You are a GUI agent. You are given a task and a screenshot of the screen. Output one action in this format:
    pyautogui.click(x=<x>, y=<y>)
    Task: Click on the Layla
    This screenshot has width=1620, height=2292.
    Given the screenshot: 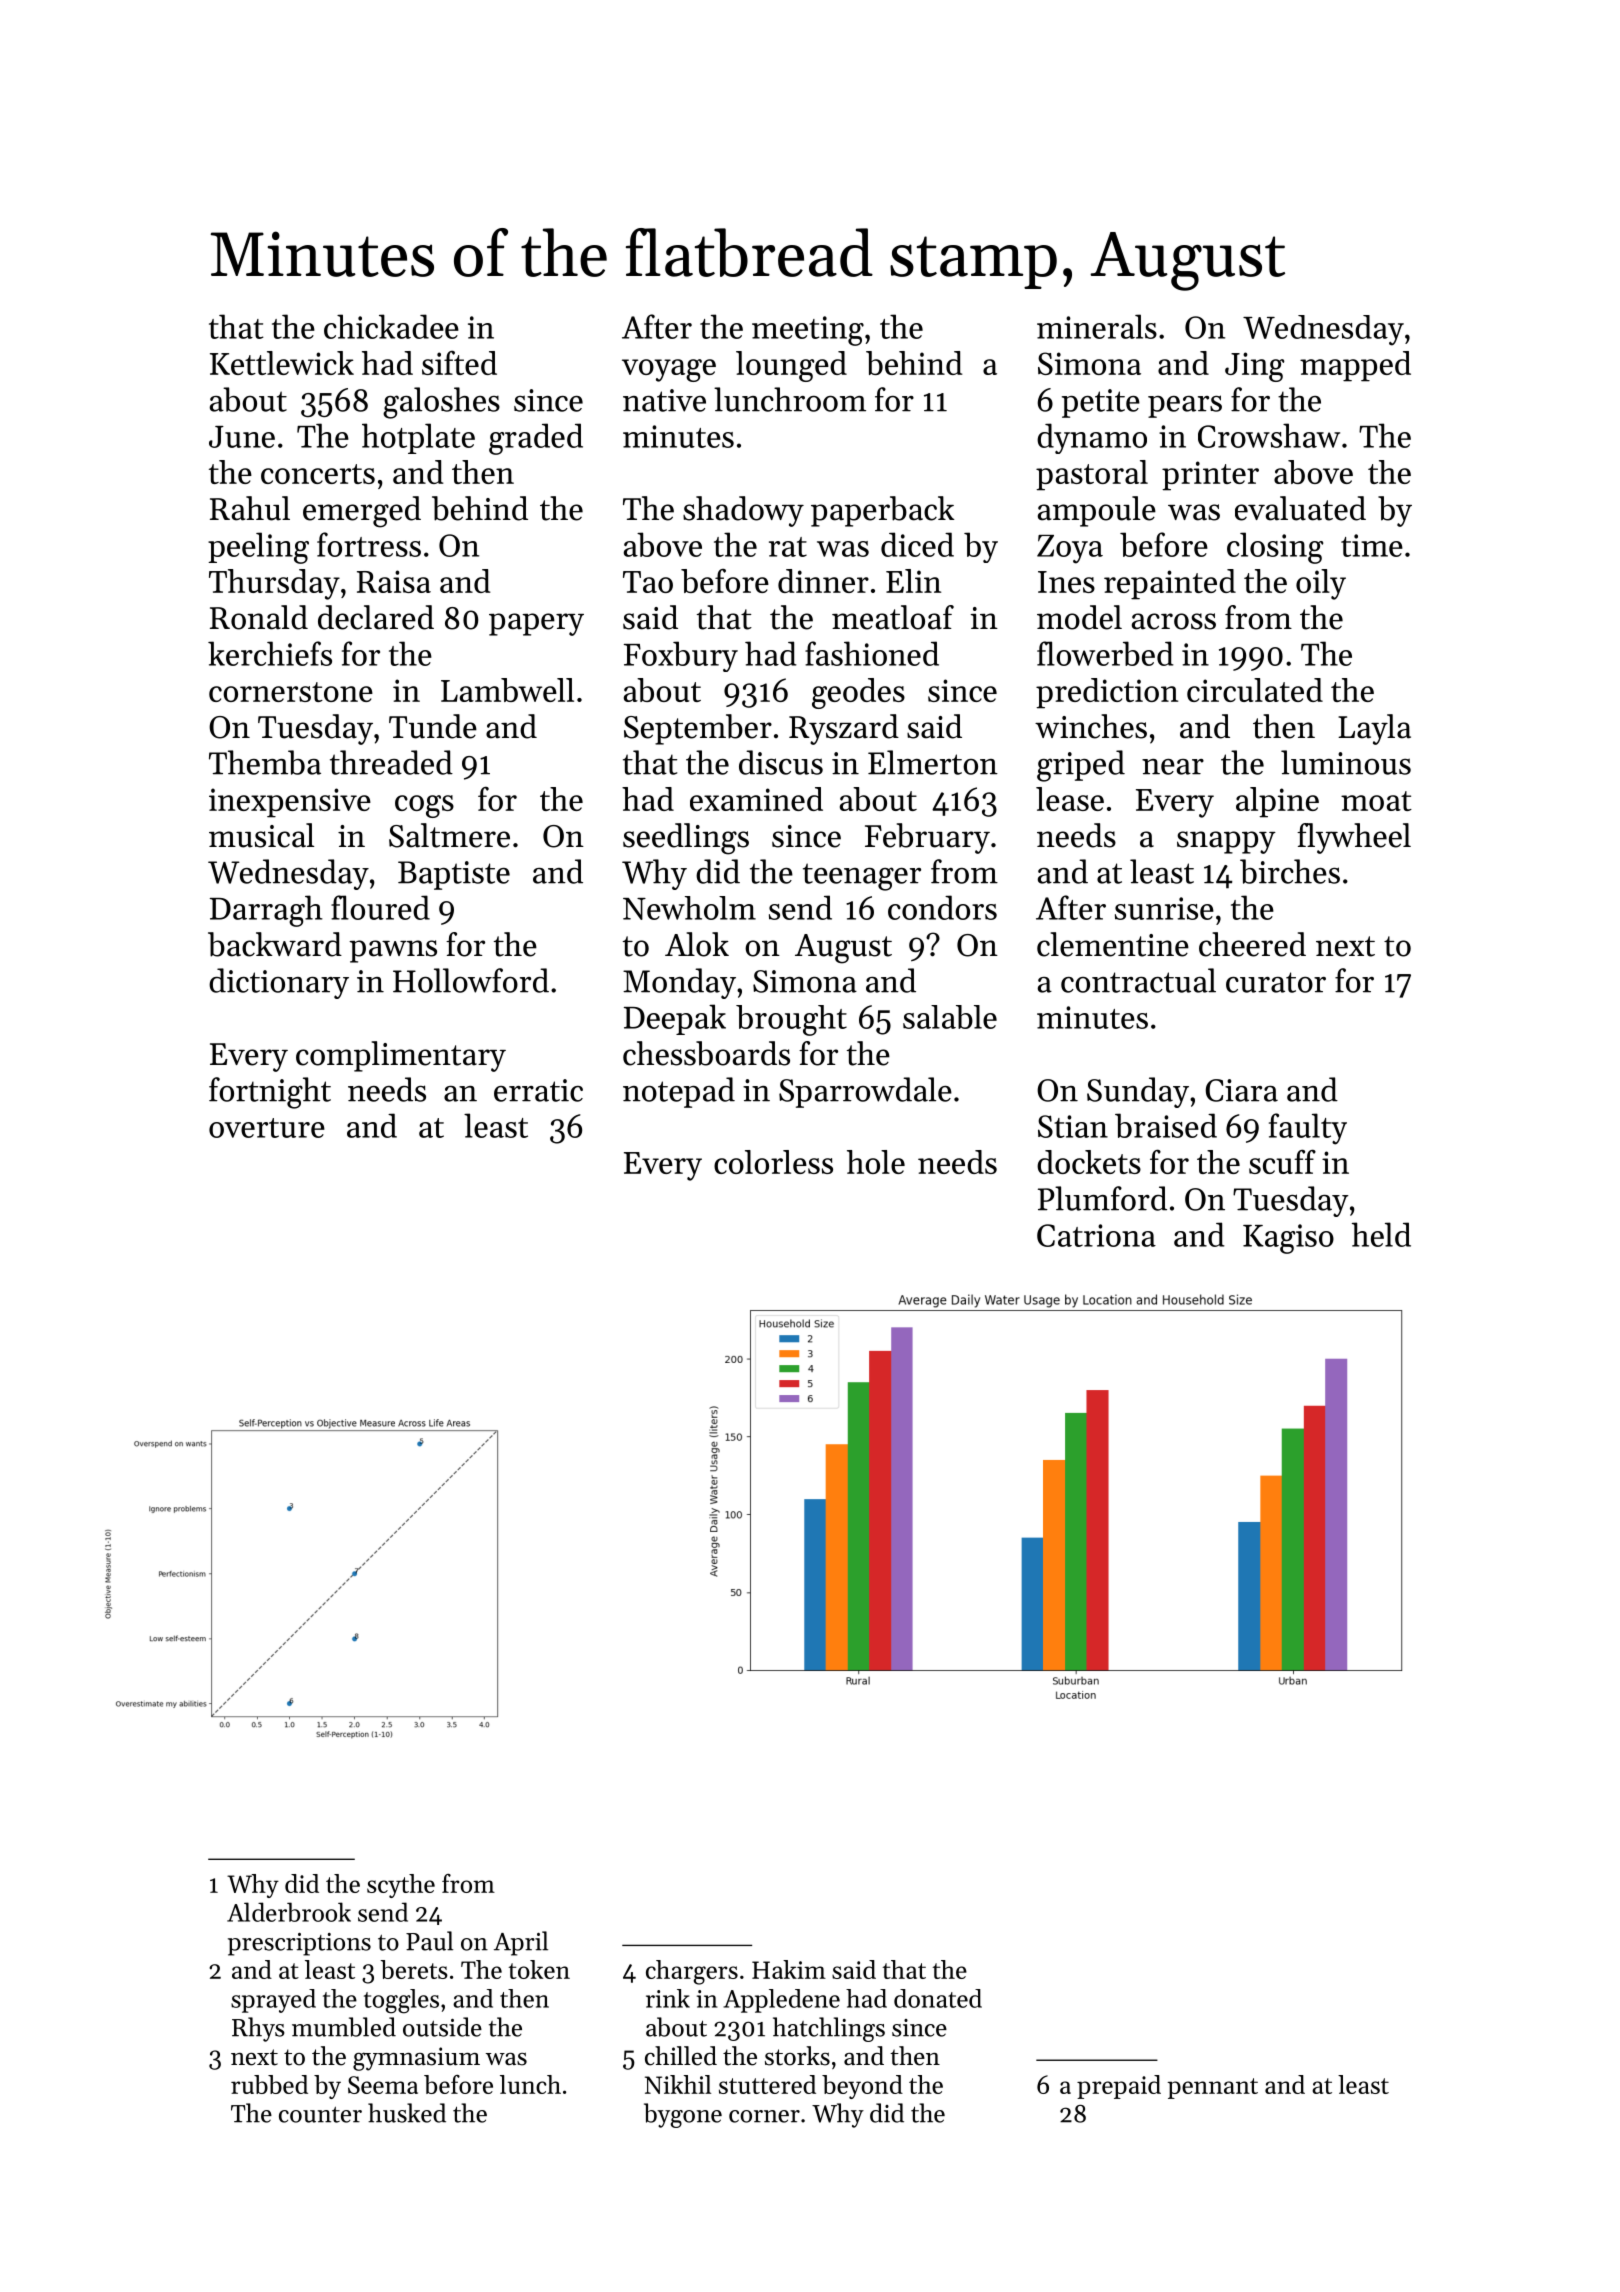 What is the action you would take?
    pyautogui.click(x=1374, y=729)
